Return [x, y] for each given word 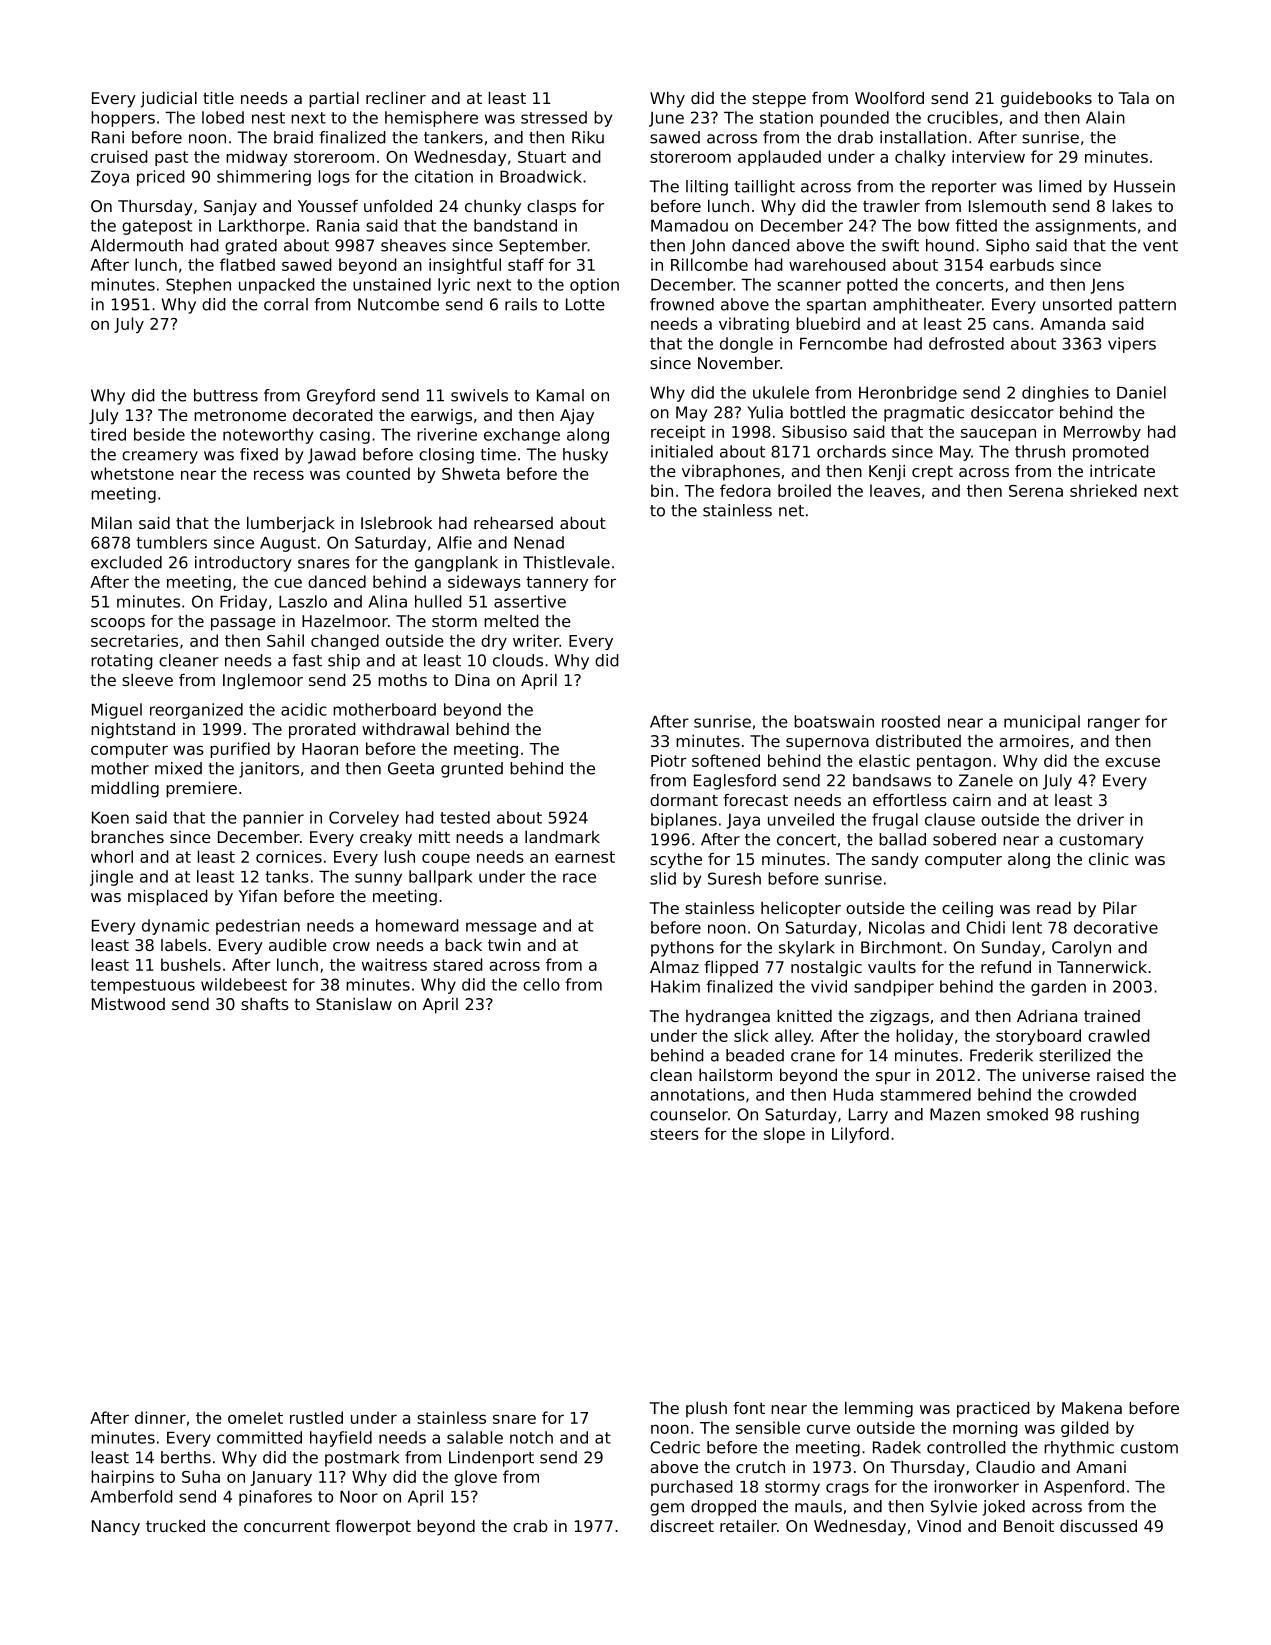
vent [1160, 246]
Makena [1092, 1408]
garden [1058, 988]
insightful [465, 266]
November [739, 363]
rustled [316, 1417]
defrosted [966, 343]
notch [531, 1437]
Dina [472, 680]
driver [1100, 819]
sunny [378, 879]
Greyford [341, 397]
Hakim [675, 986]
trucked [175, 1526]
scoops [118, 624]
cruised [119, 156]
